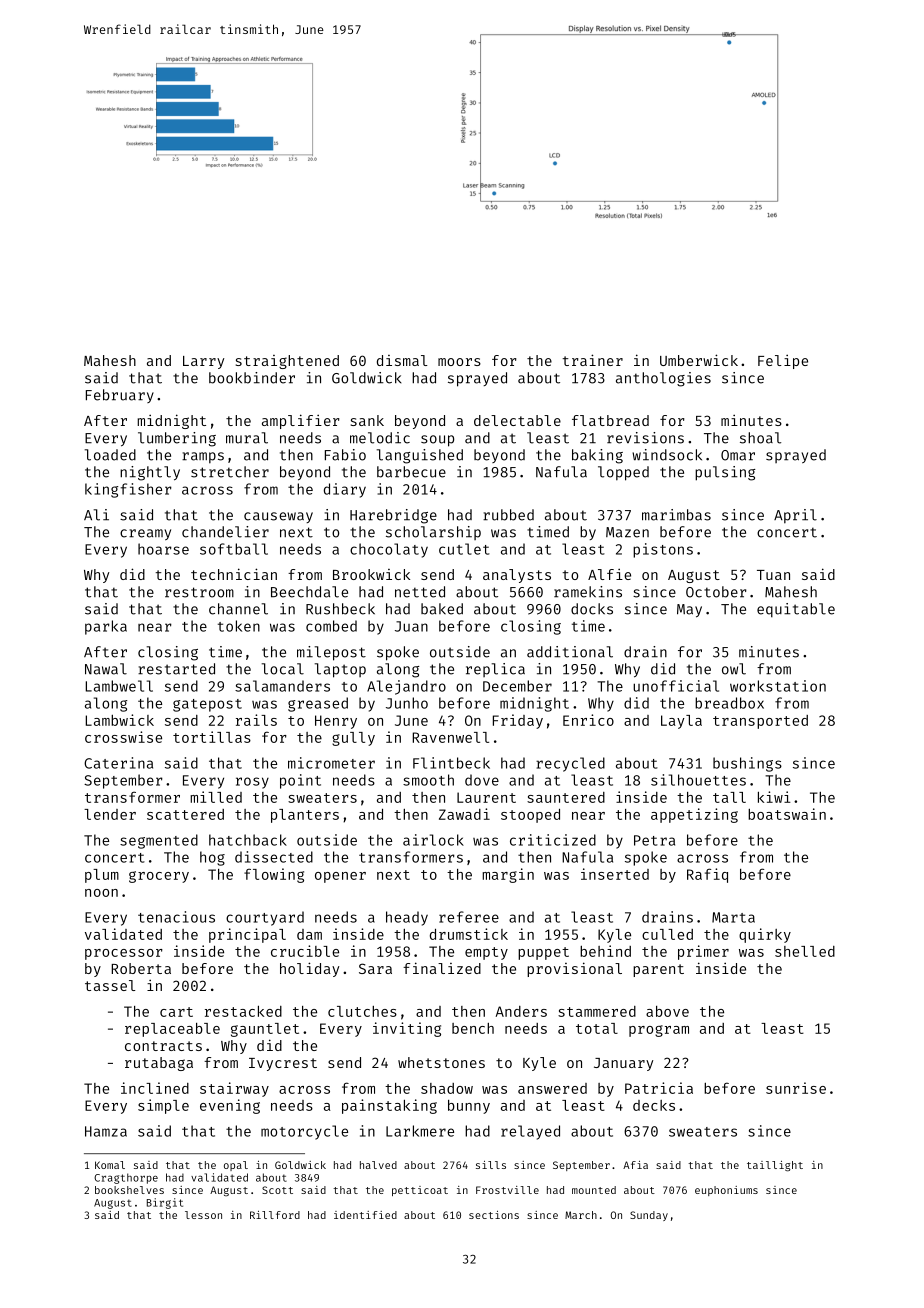  Describe the element at coordinates (128, 490) in the screenshot. I see `kingfisher` at that location.
